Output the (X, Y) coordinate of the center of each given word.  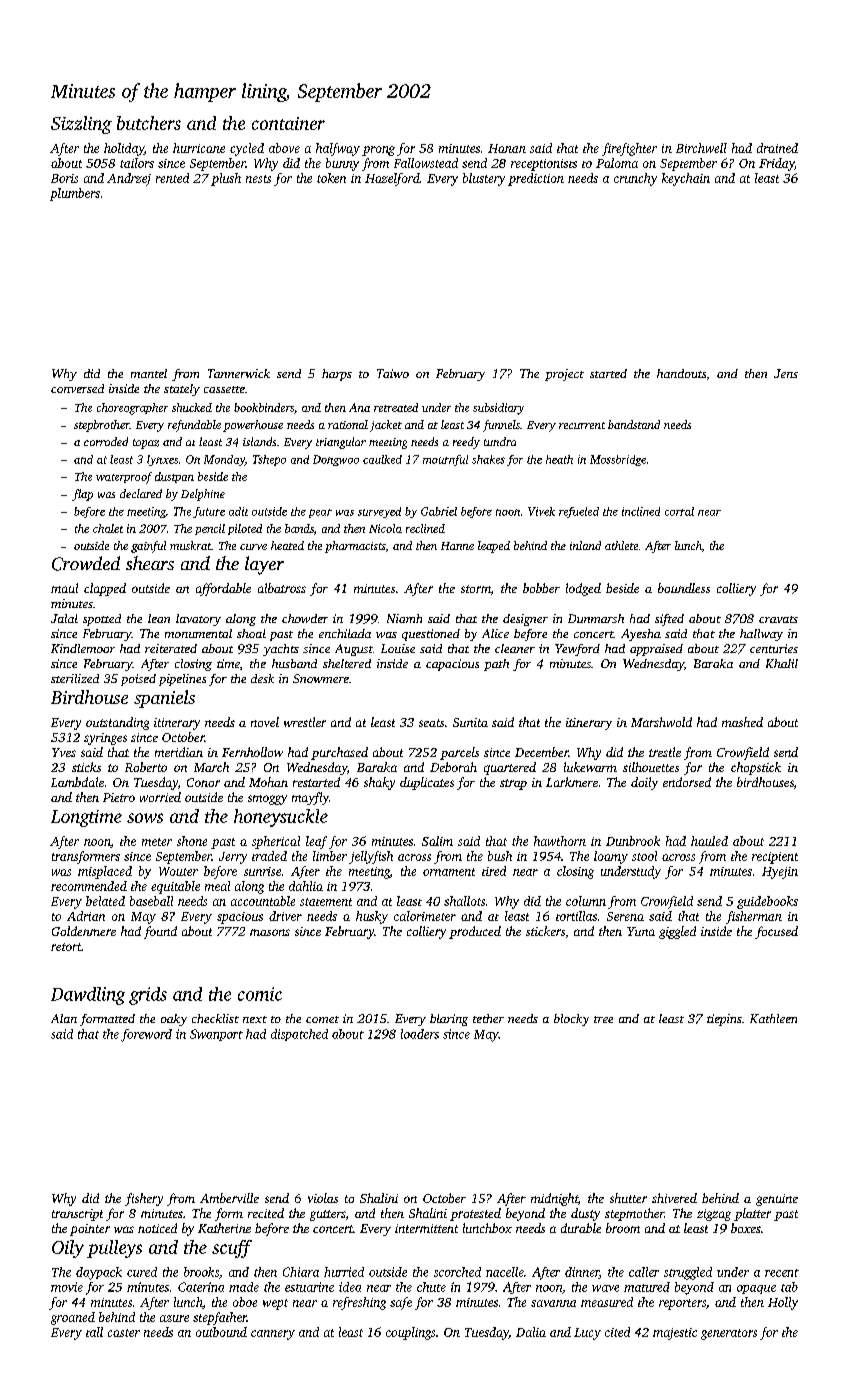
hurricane (199, 148)
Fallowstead (426, 163)
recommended (89, 886)
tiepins (724, 1020)
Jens (786, 373)
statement (326, 902)
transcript (77, 1215)
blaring (449, 1020)
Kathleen (773, 1018)
